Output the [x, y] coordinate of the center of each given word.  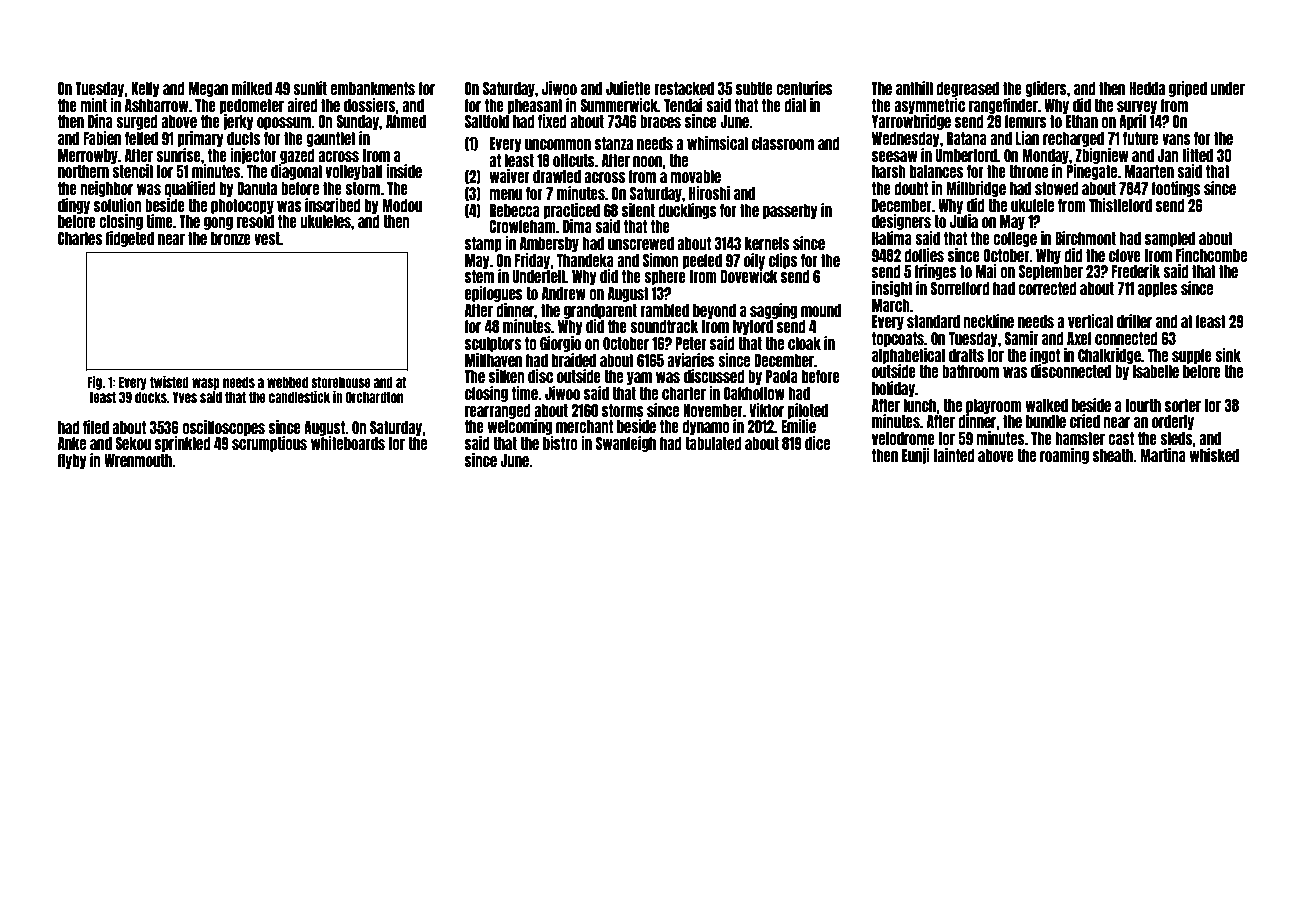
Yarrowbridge [911, 122]
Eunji [916, 456]
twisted [169, 382]
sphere [665, 277]
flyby [72, 461]
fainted [954, 455]
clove [1125, 255]
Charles [80, 238]
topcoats [898, 339]
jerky [238, 122]
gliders [1046, 89]
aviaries [691, 360]
